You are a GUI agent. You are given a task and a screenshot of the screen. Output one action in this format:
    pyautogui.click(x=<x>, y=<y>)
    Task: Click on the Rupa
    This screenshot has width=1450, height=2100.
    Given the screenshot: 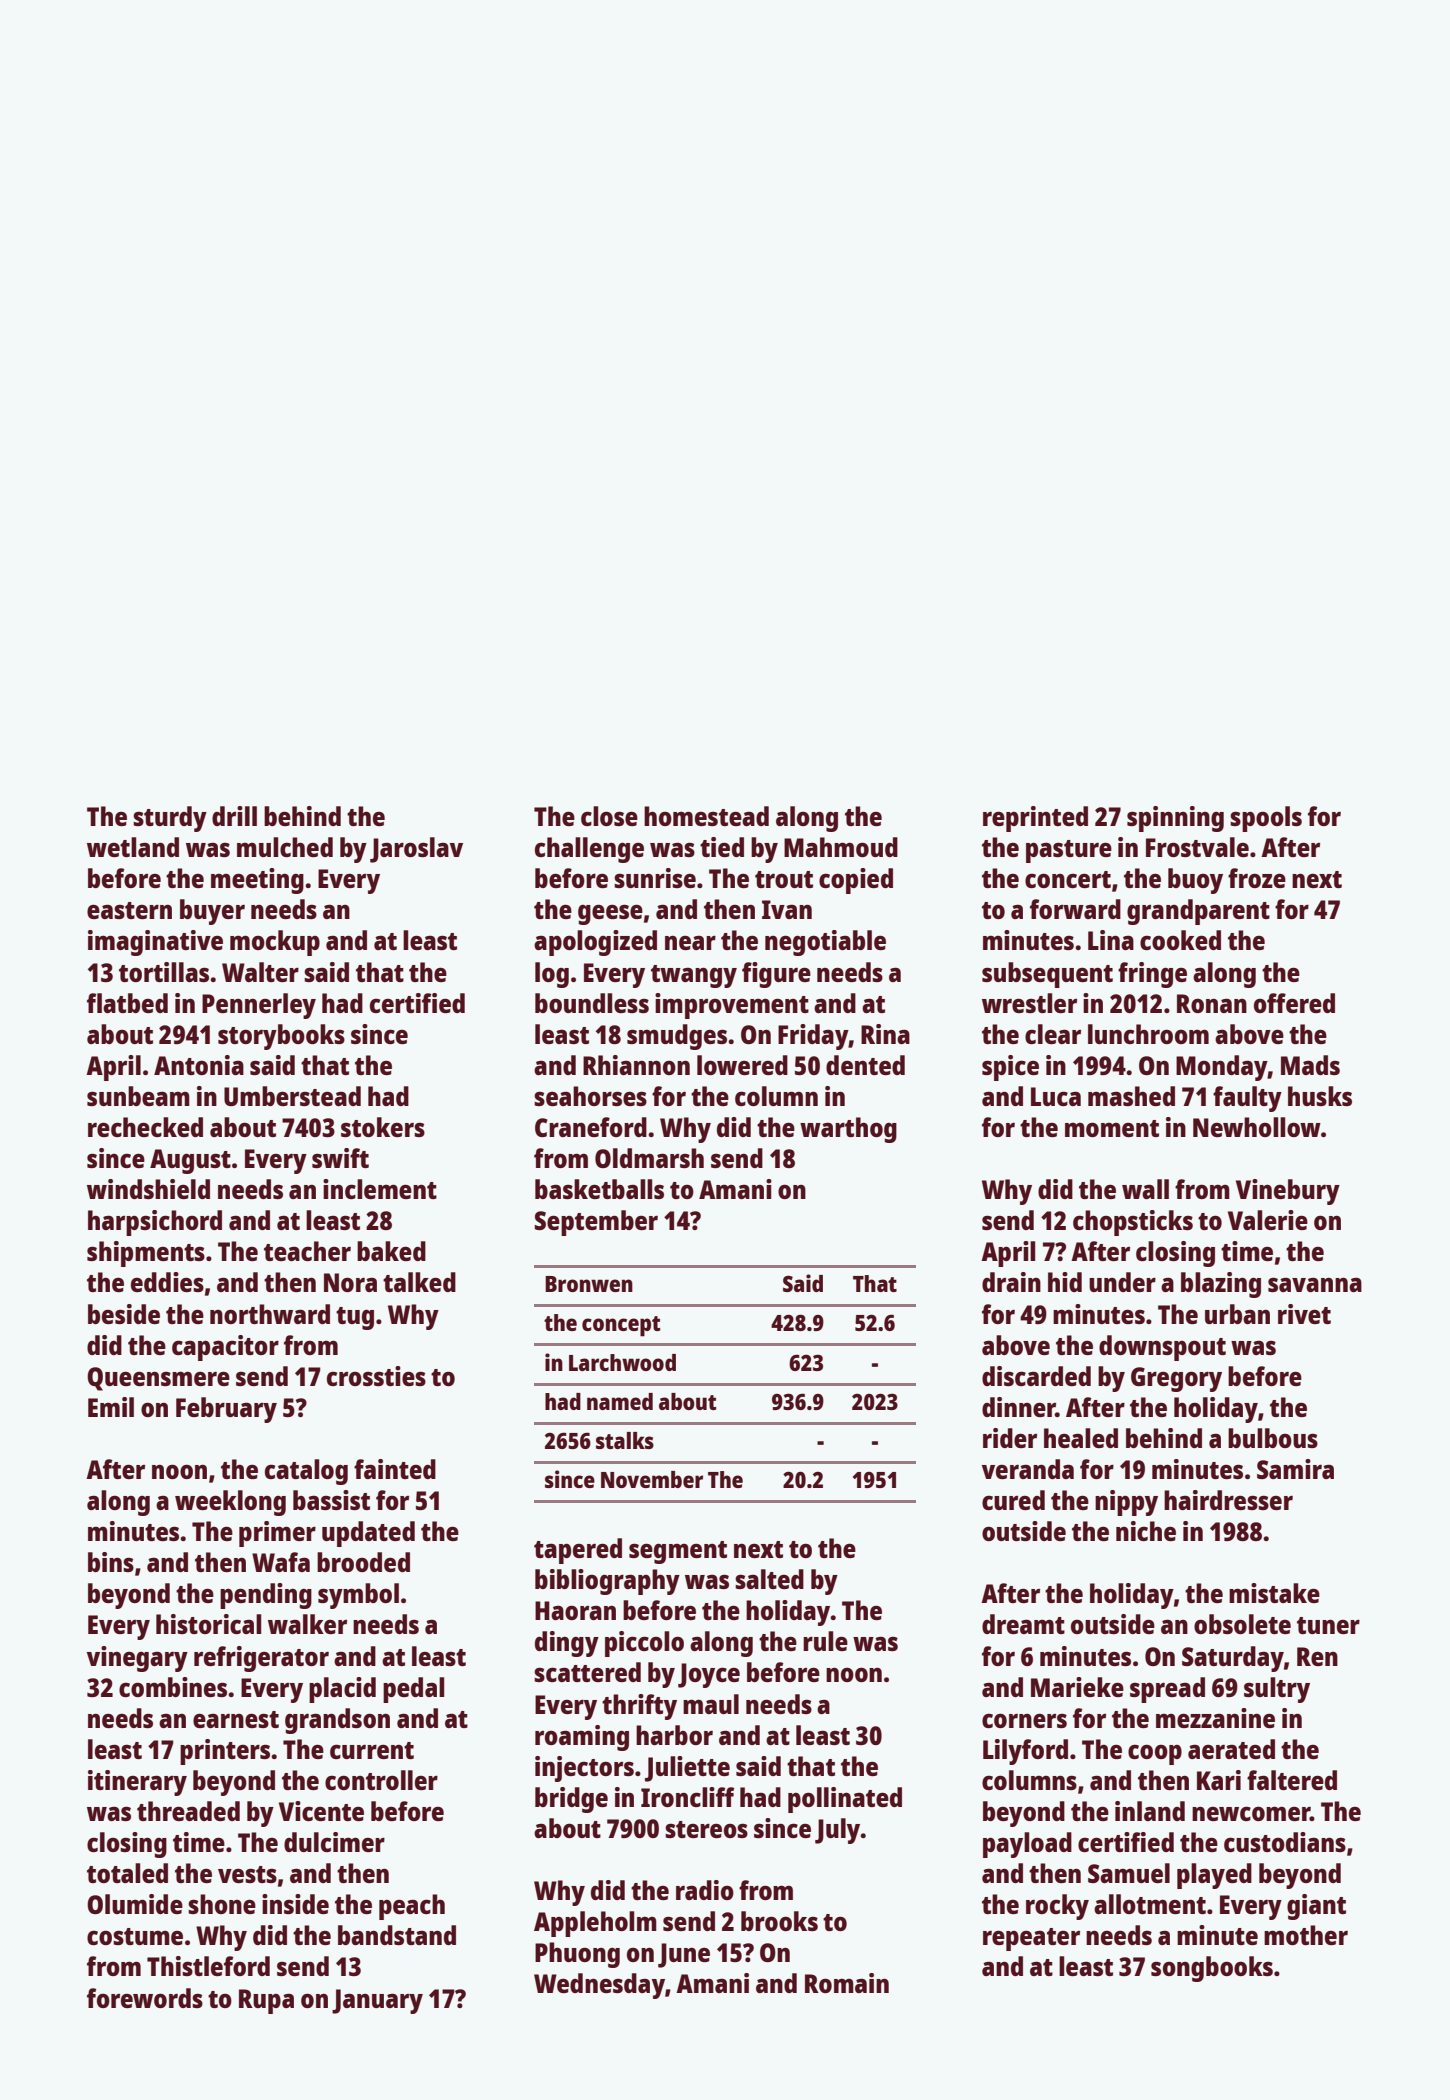 What is the action you would take?
    pyautogui.click(x=266, y=2001)
